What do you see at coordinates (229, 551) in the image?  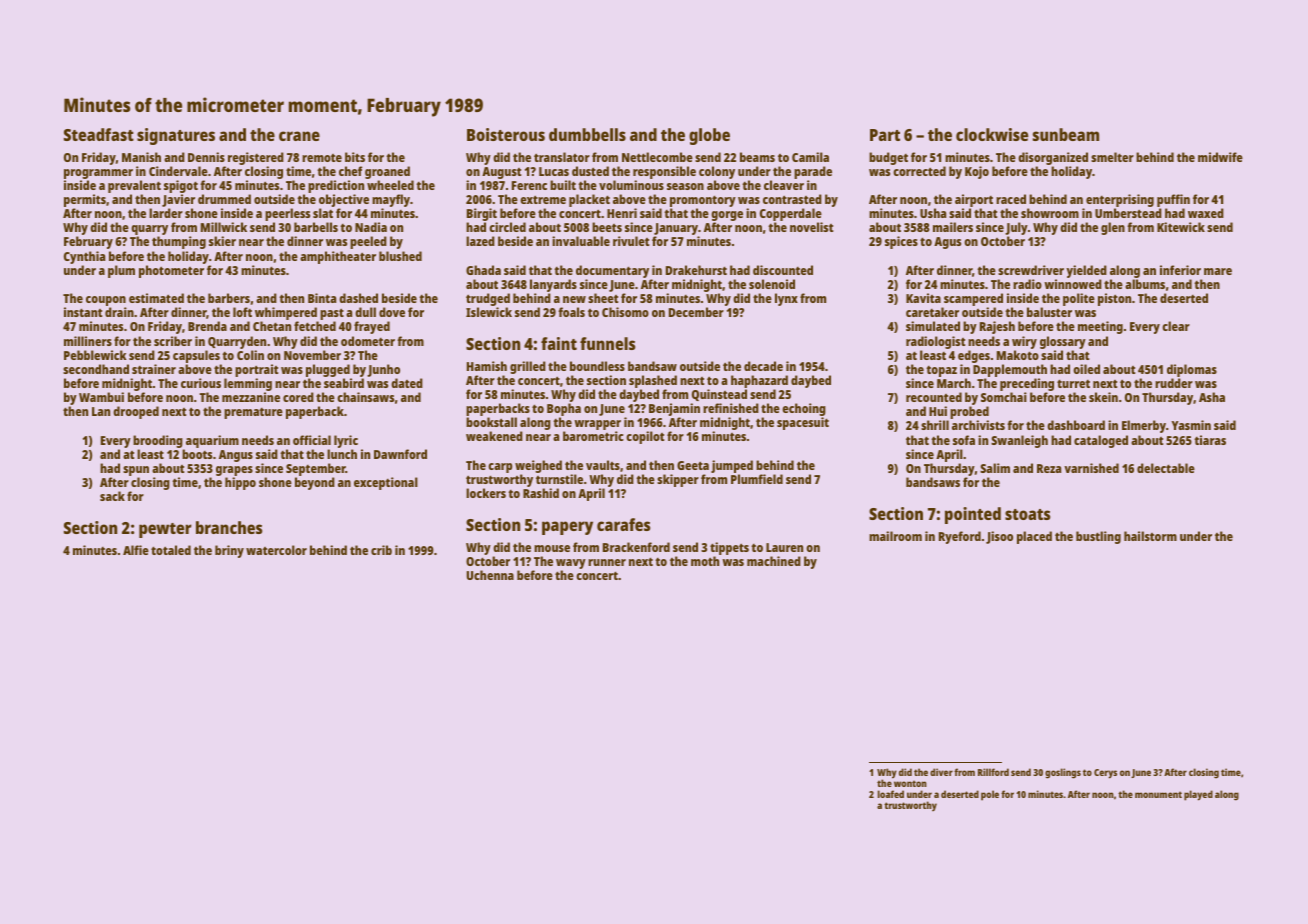 I see `briny` at bounding box center [229, 551].
